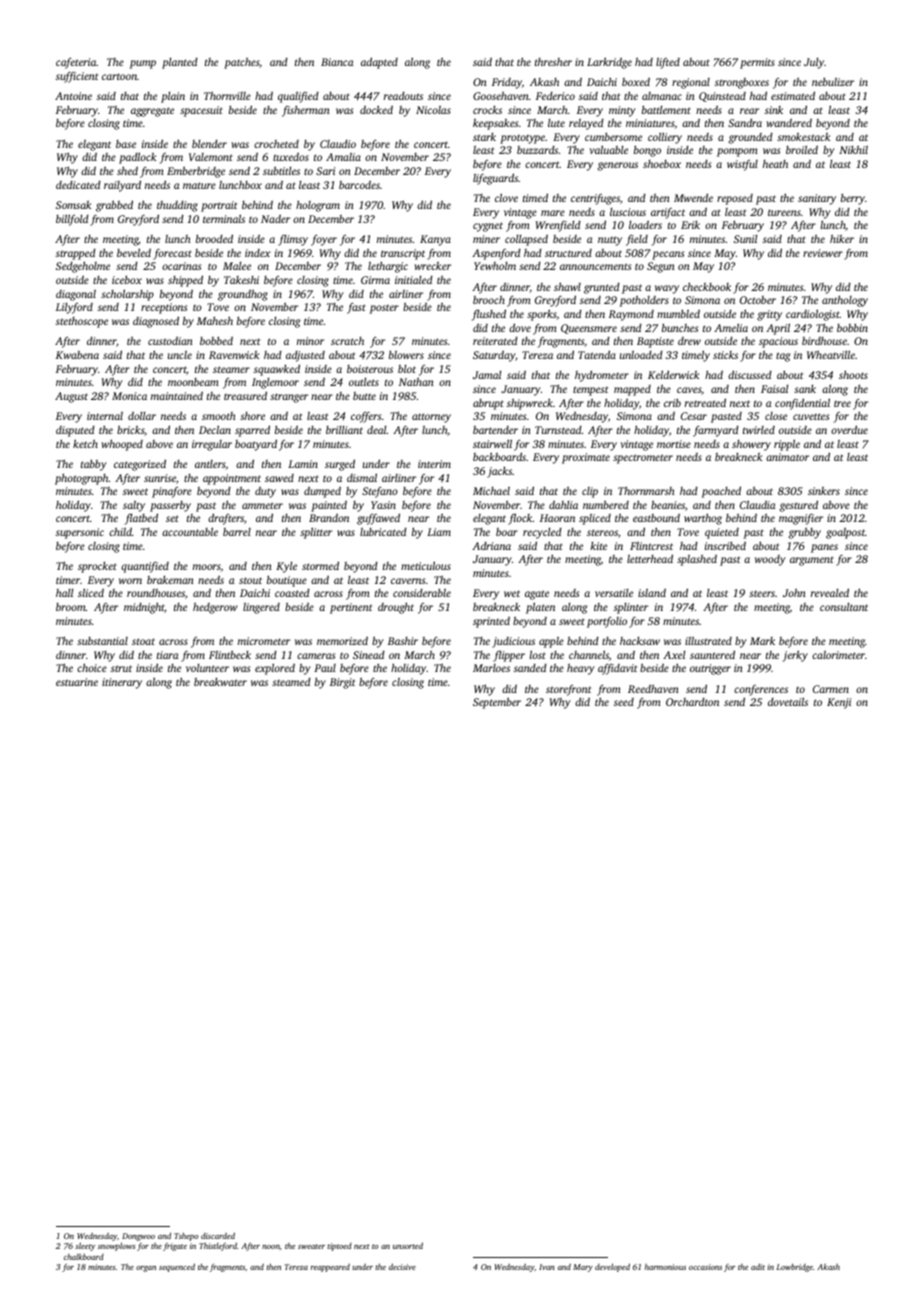  I want to click on John, so click(794, 593).
